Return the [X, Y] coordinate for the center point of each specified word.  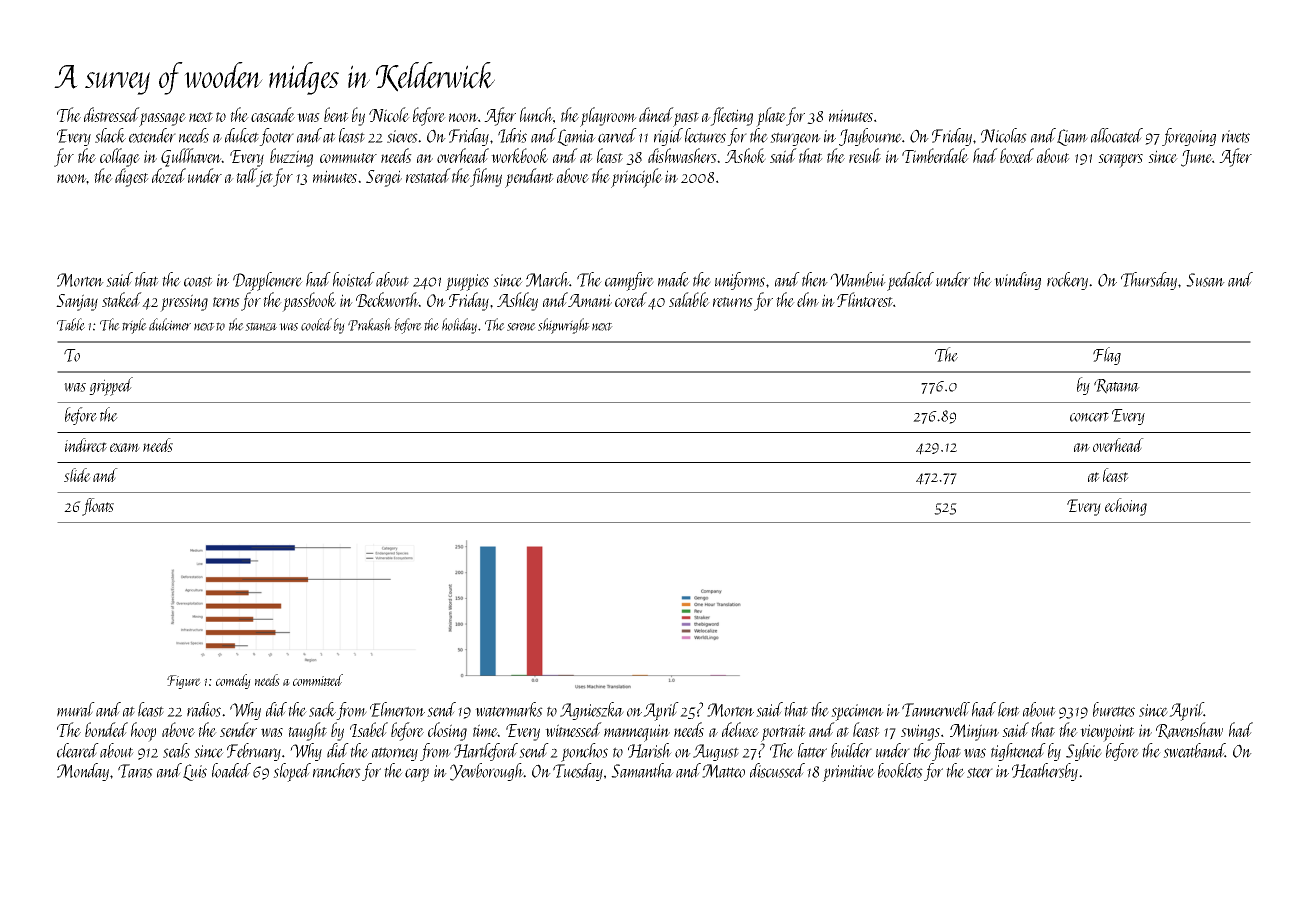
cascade [273, 114]
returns [733, 302]
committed [318, 680]
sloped [292, 772]
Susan [1205, 280]
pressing [184, 303]
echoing [1126, 507]
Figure [184, 682]
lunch [536, 114]
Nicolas [1004, 135]
